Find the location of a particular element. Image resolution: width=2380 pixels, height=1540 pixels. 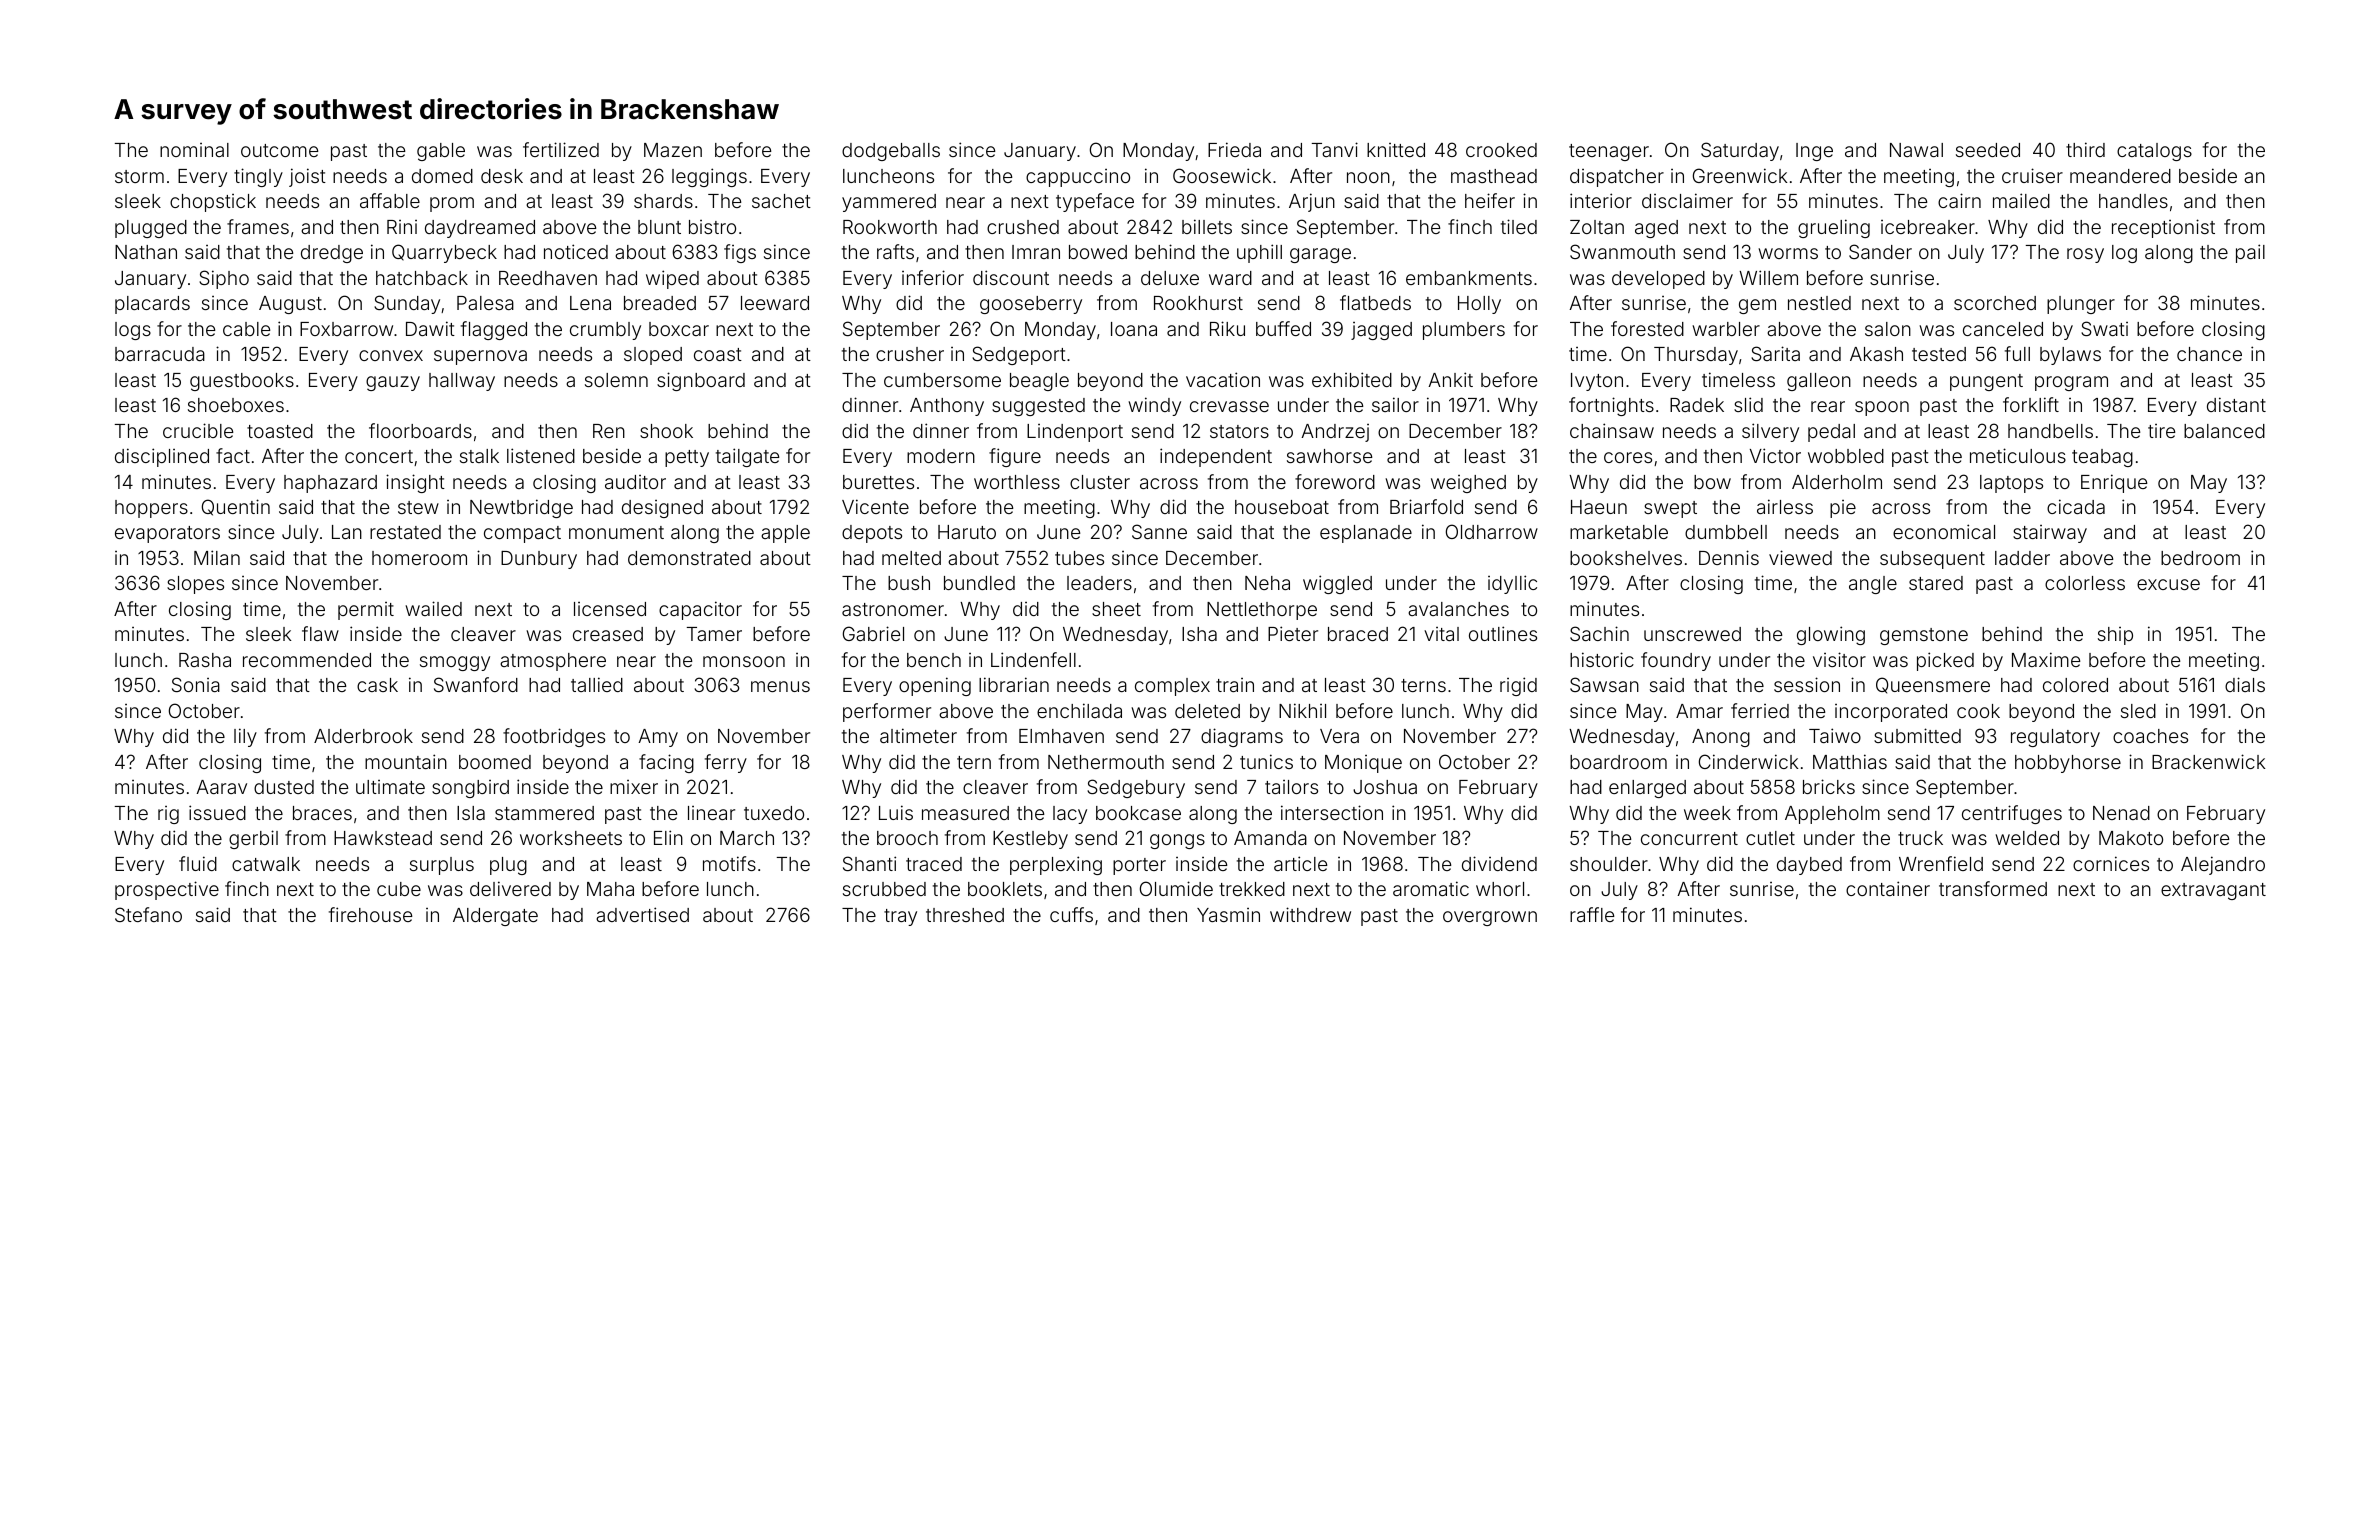

ferry is located at coordinates (726, 763).
